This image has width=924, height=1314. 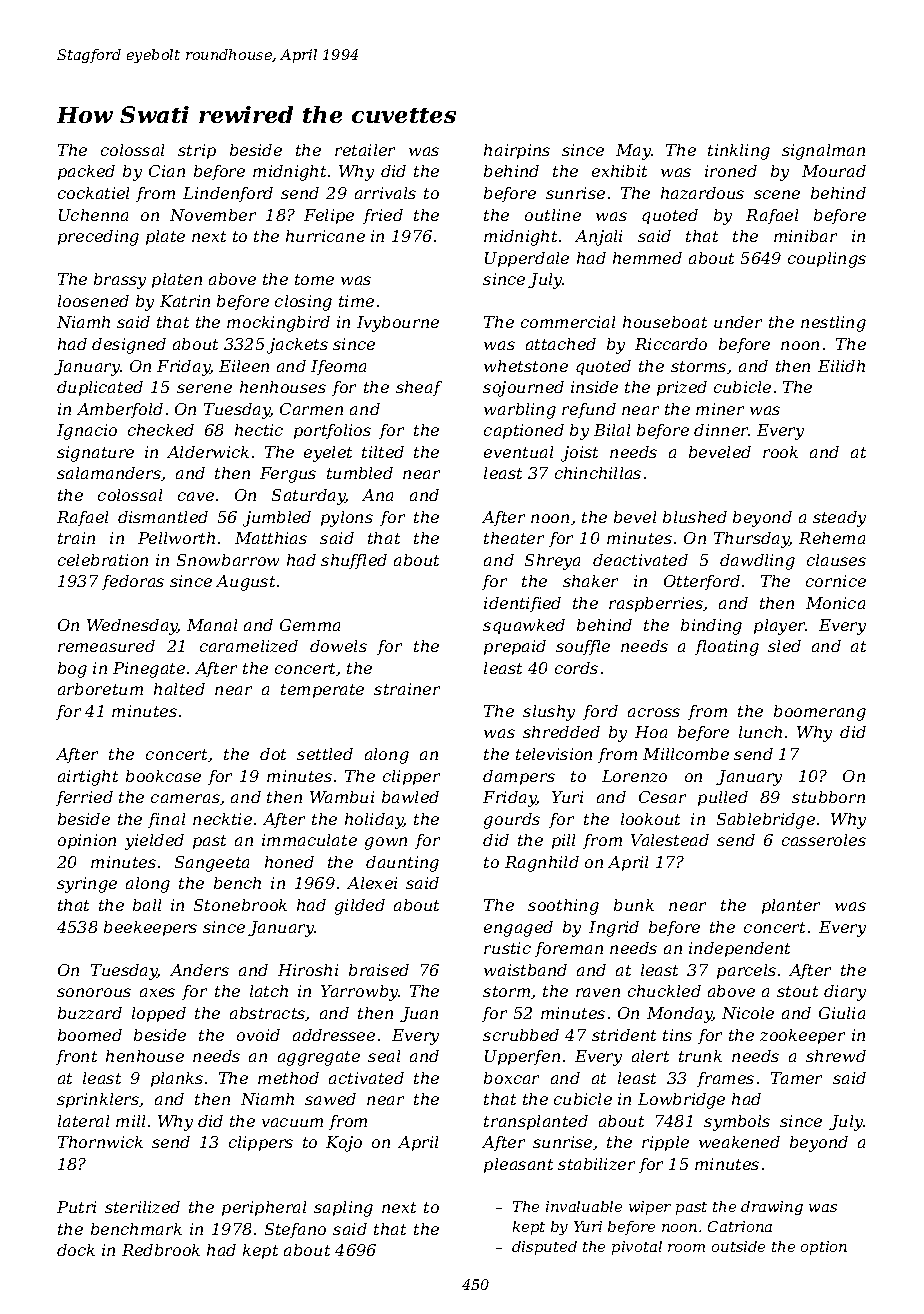 What do you see at coordinates (554, 754) in the image?
I see `television` at bounding box center [554, 754].
